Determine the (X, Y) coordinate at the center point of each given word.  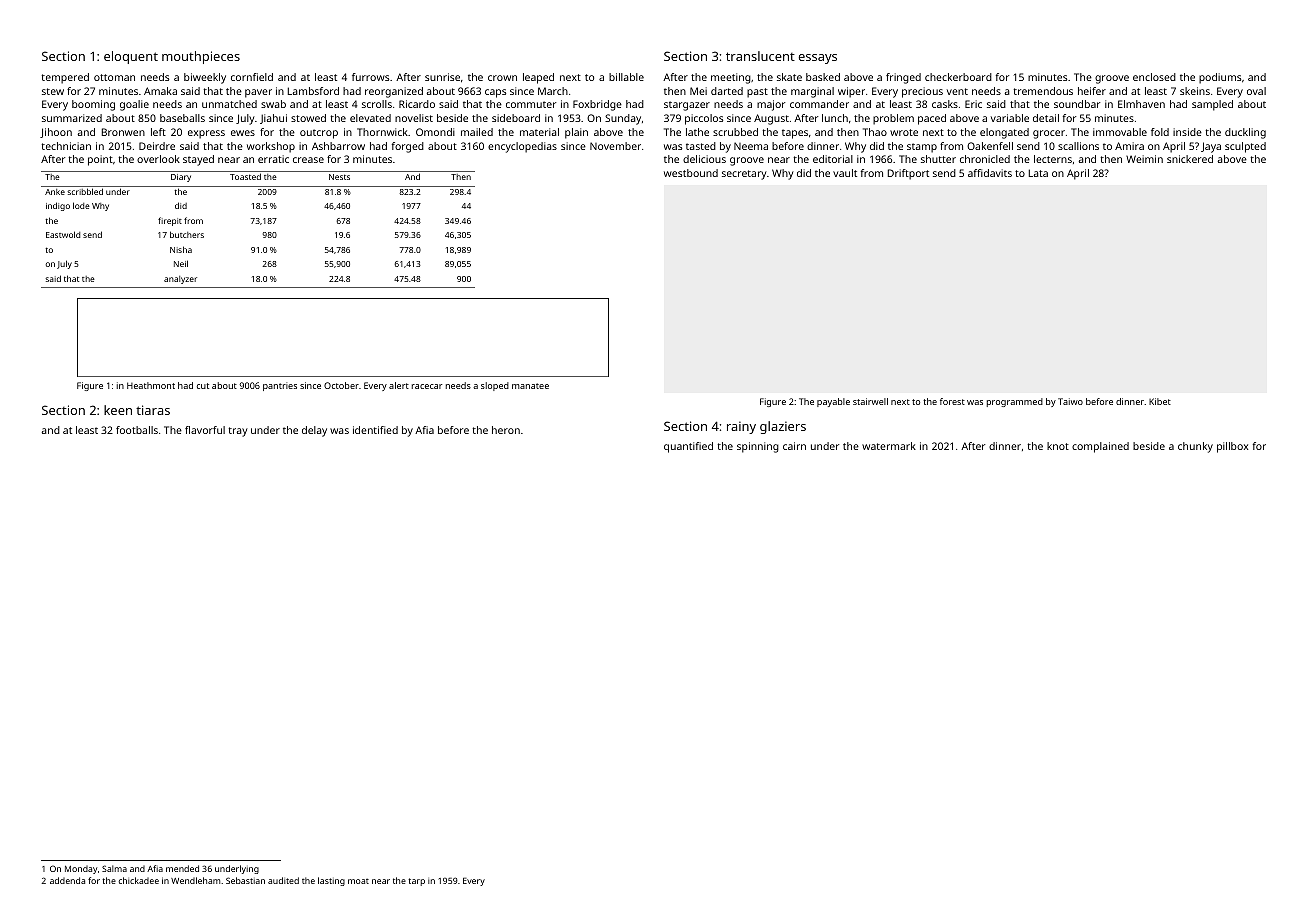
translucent (760, 56)
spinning (758, 447)
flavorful (205, 430)
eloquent (131, 57)
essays (817, 59)
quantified (688, 447)
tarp (416, 882)
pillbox (1232, 447)
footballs (137, 430)
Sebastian (245, 880)
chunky (1195, 447)
